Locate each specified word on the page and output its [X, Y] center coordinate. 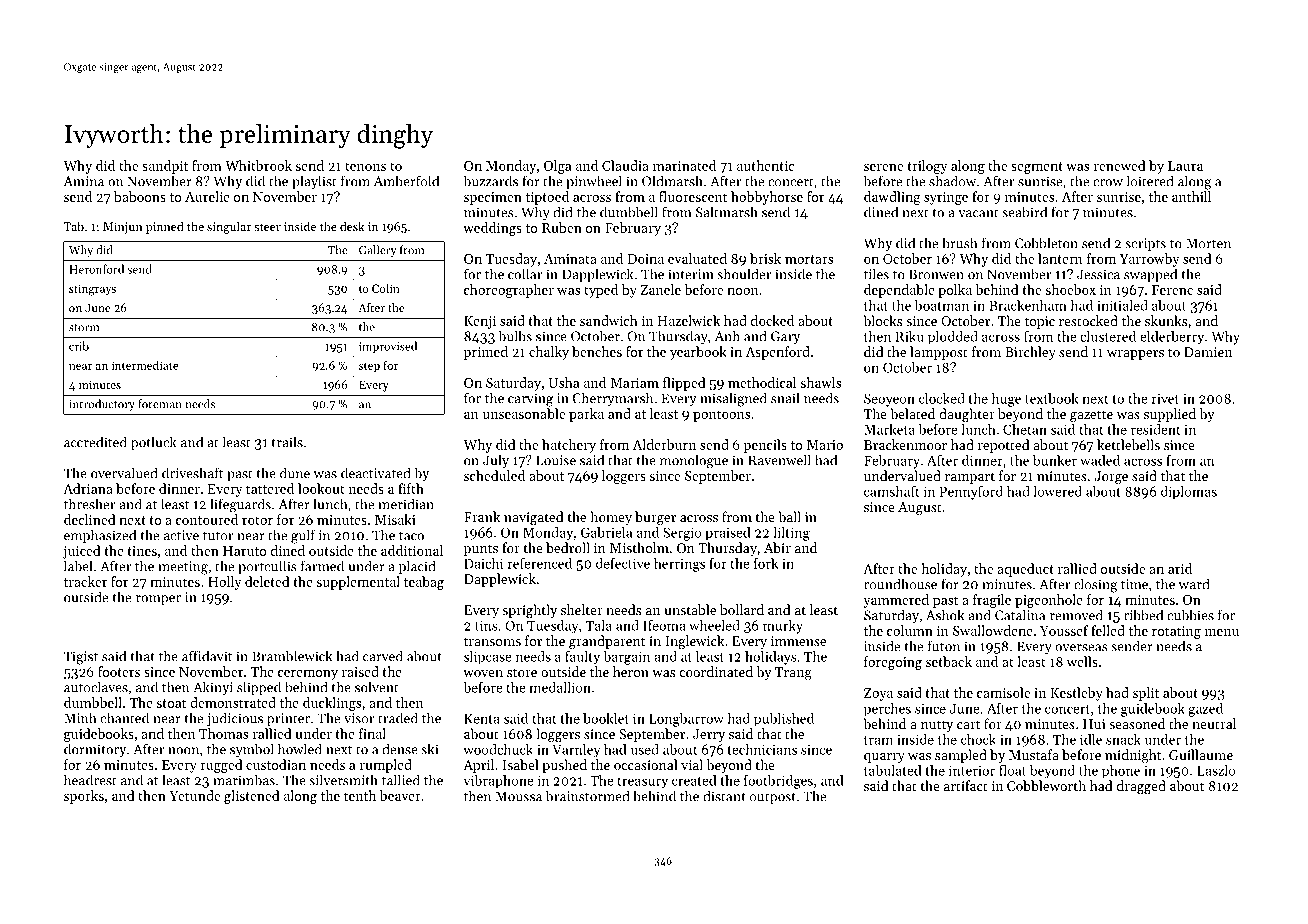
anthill [1191, 196]
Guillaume [1201, 754]
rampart [970, 478]
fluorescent [693, 196]
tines [142, 551]
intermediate [145, 365]
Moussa [518, 796]
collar [525, 274]
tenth [360, 795]
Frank [482, 516]
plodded [953, 338]
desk [352, 226]
